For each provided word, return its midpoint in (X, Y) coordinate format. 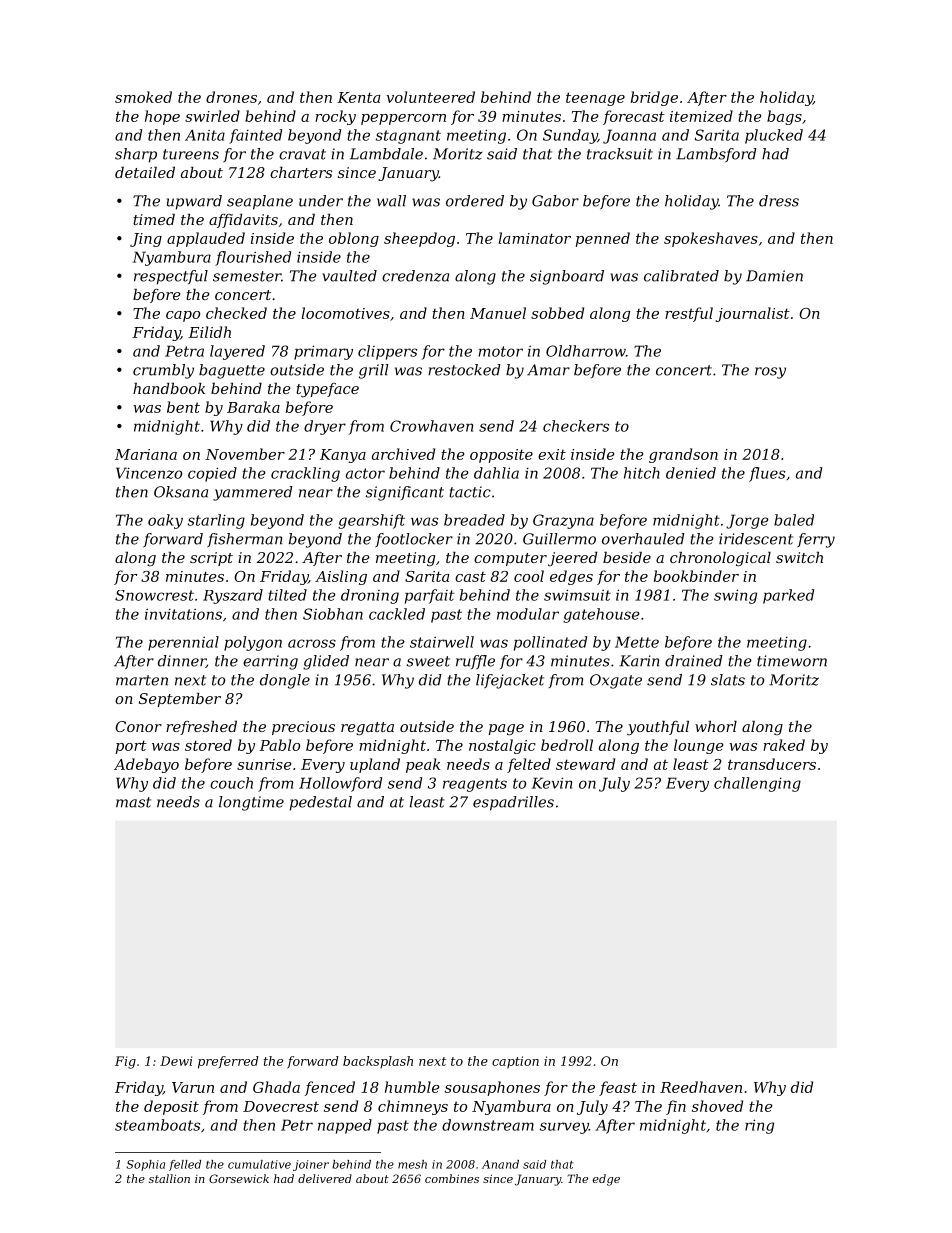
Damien (774, 276)
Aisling (341, 577)
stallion (169, 1178)
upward (194, 202)
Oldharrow (586, 351)
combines (452, 1178)
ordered (475, 201)
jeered (572, 559)
